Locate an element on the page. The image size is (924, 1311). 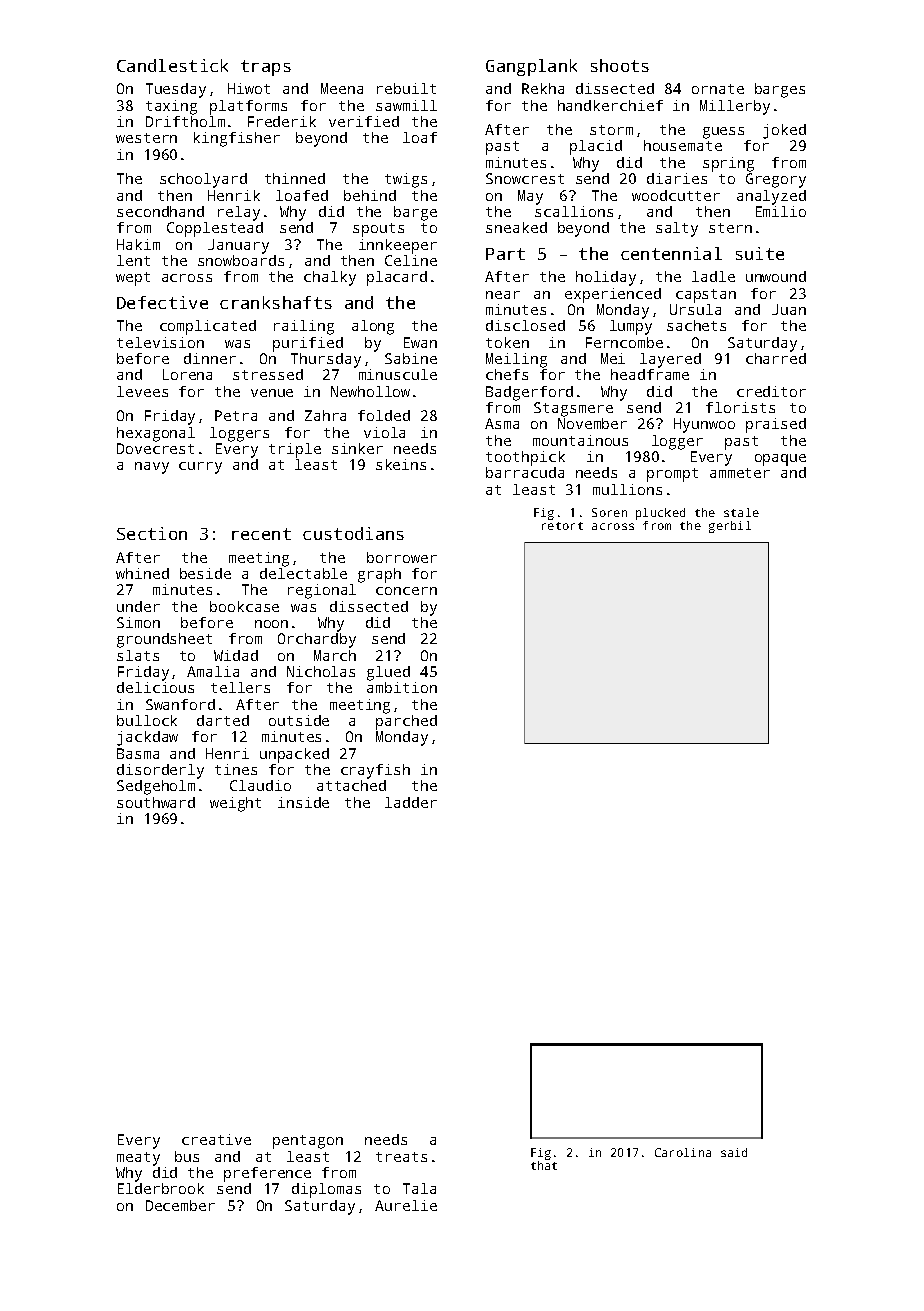
sinker is located at coordinates (357, 448).
